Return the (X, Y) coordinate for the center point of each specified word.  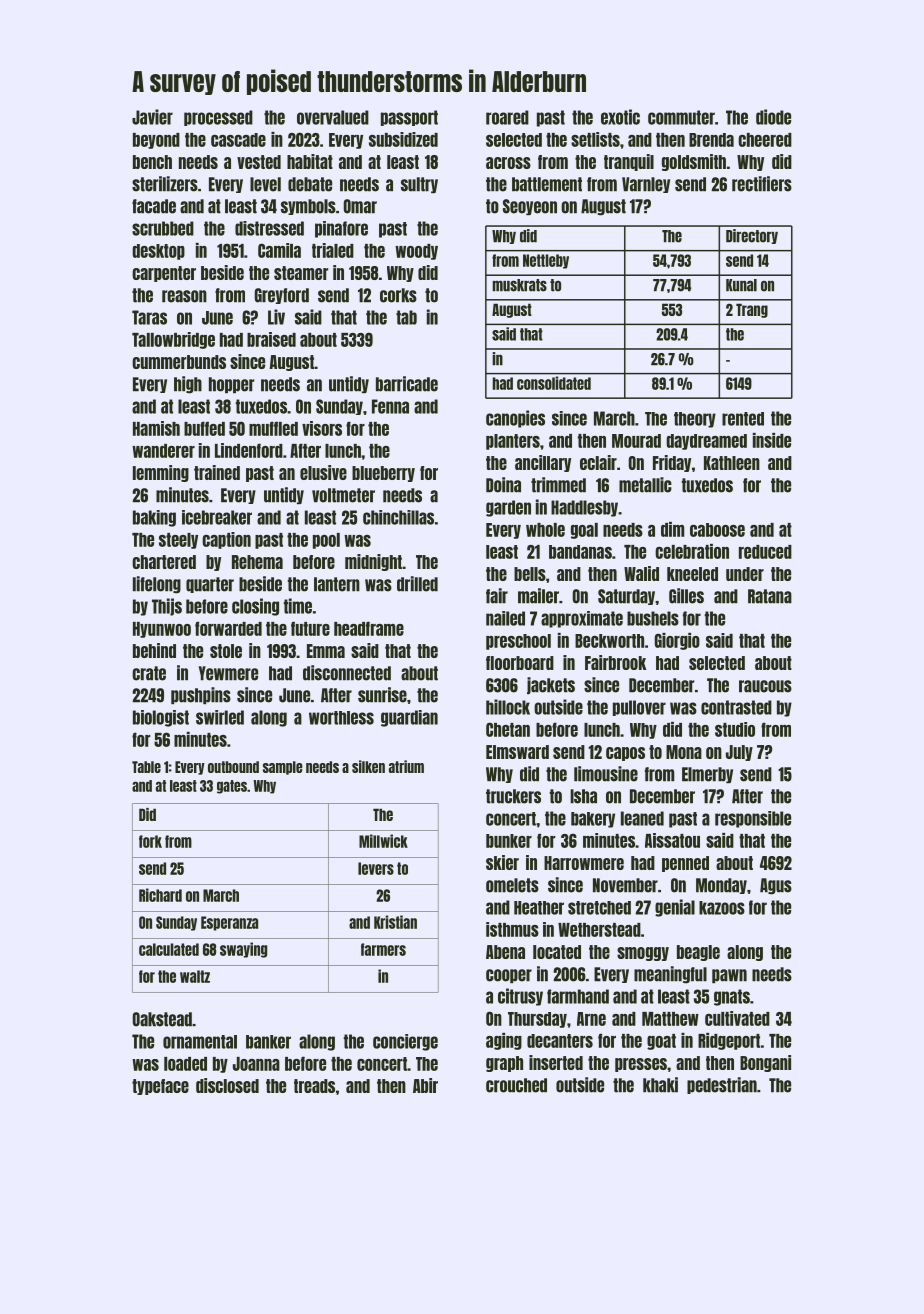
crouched (516, 1085)
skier (502, 862)
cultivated (737, 1018)
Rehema (257, 562)
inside (772, 440)
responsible (753, 819)
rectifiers (762, 184)
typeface (160, 1087)
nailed (505, 618)
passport (409, 118)
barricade (407, 384)
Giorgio (677, 641)
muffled (273, 428)
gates (232, 787)
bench (152, 162)
